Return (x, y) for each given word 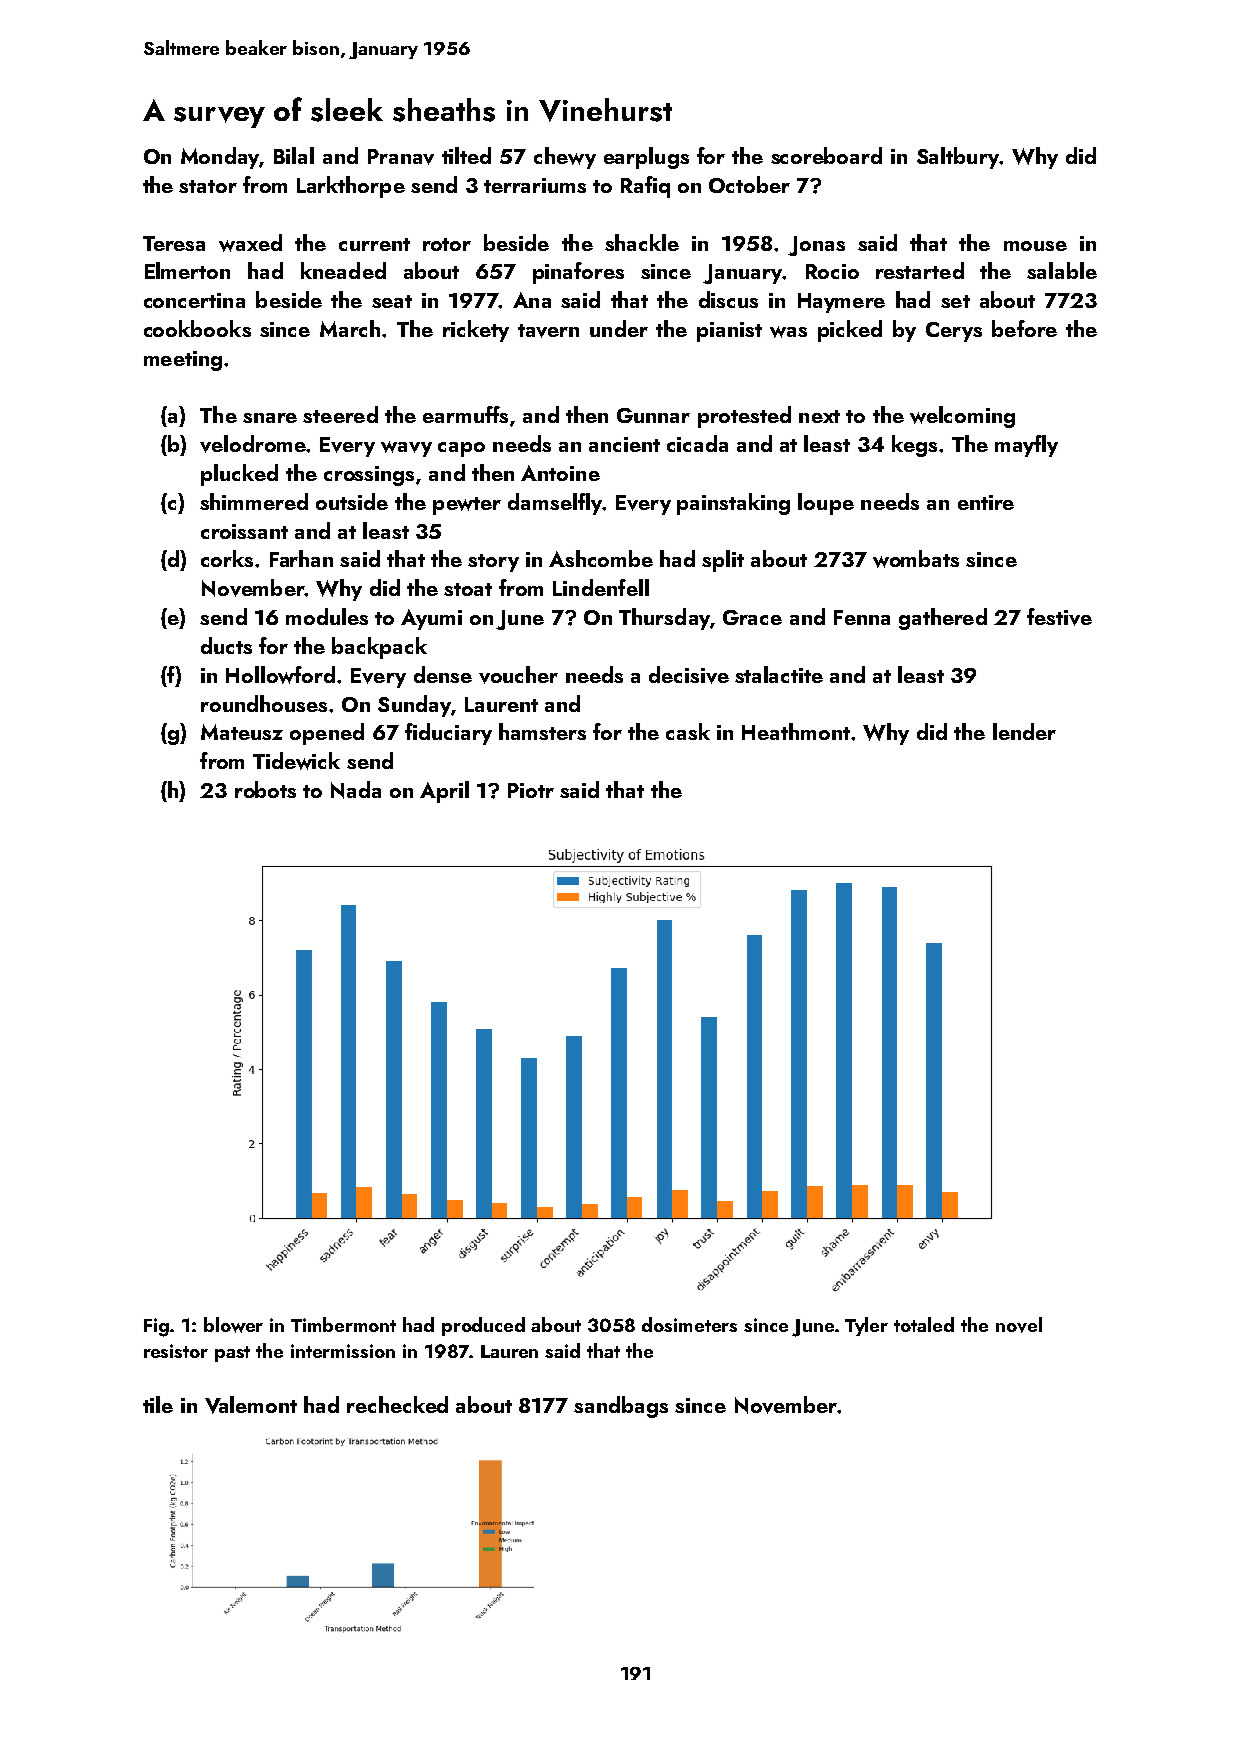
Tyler (866, 1326)
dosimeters (689, 1324)
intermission (343, 1351)
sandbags (621, 1407)
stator (208, 186)
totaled (924, 1324)
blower (233, 1325)
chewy (565, 158)
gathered (943, 619)
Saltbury (958, 158)
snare (270, 418)
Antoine (560, 473)
